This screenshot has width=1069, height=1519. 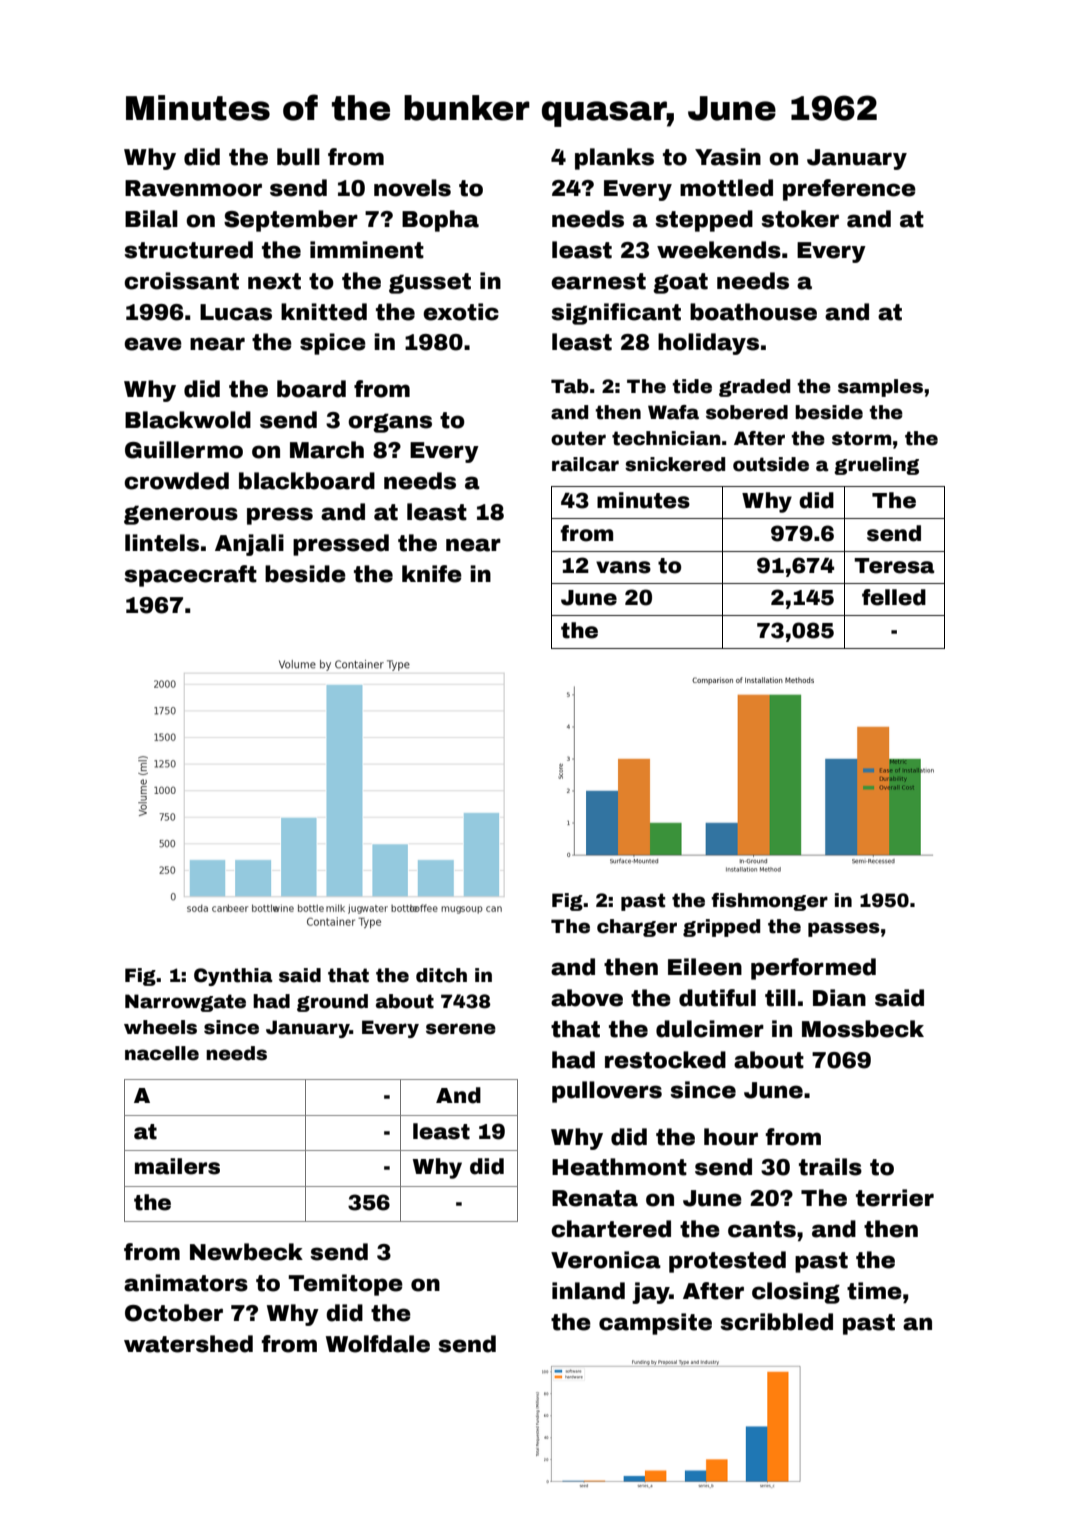 I want to click on animators, so click(x=186, y=1283).
